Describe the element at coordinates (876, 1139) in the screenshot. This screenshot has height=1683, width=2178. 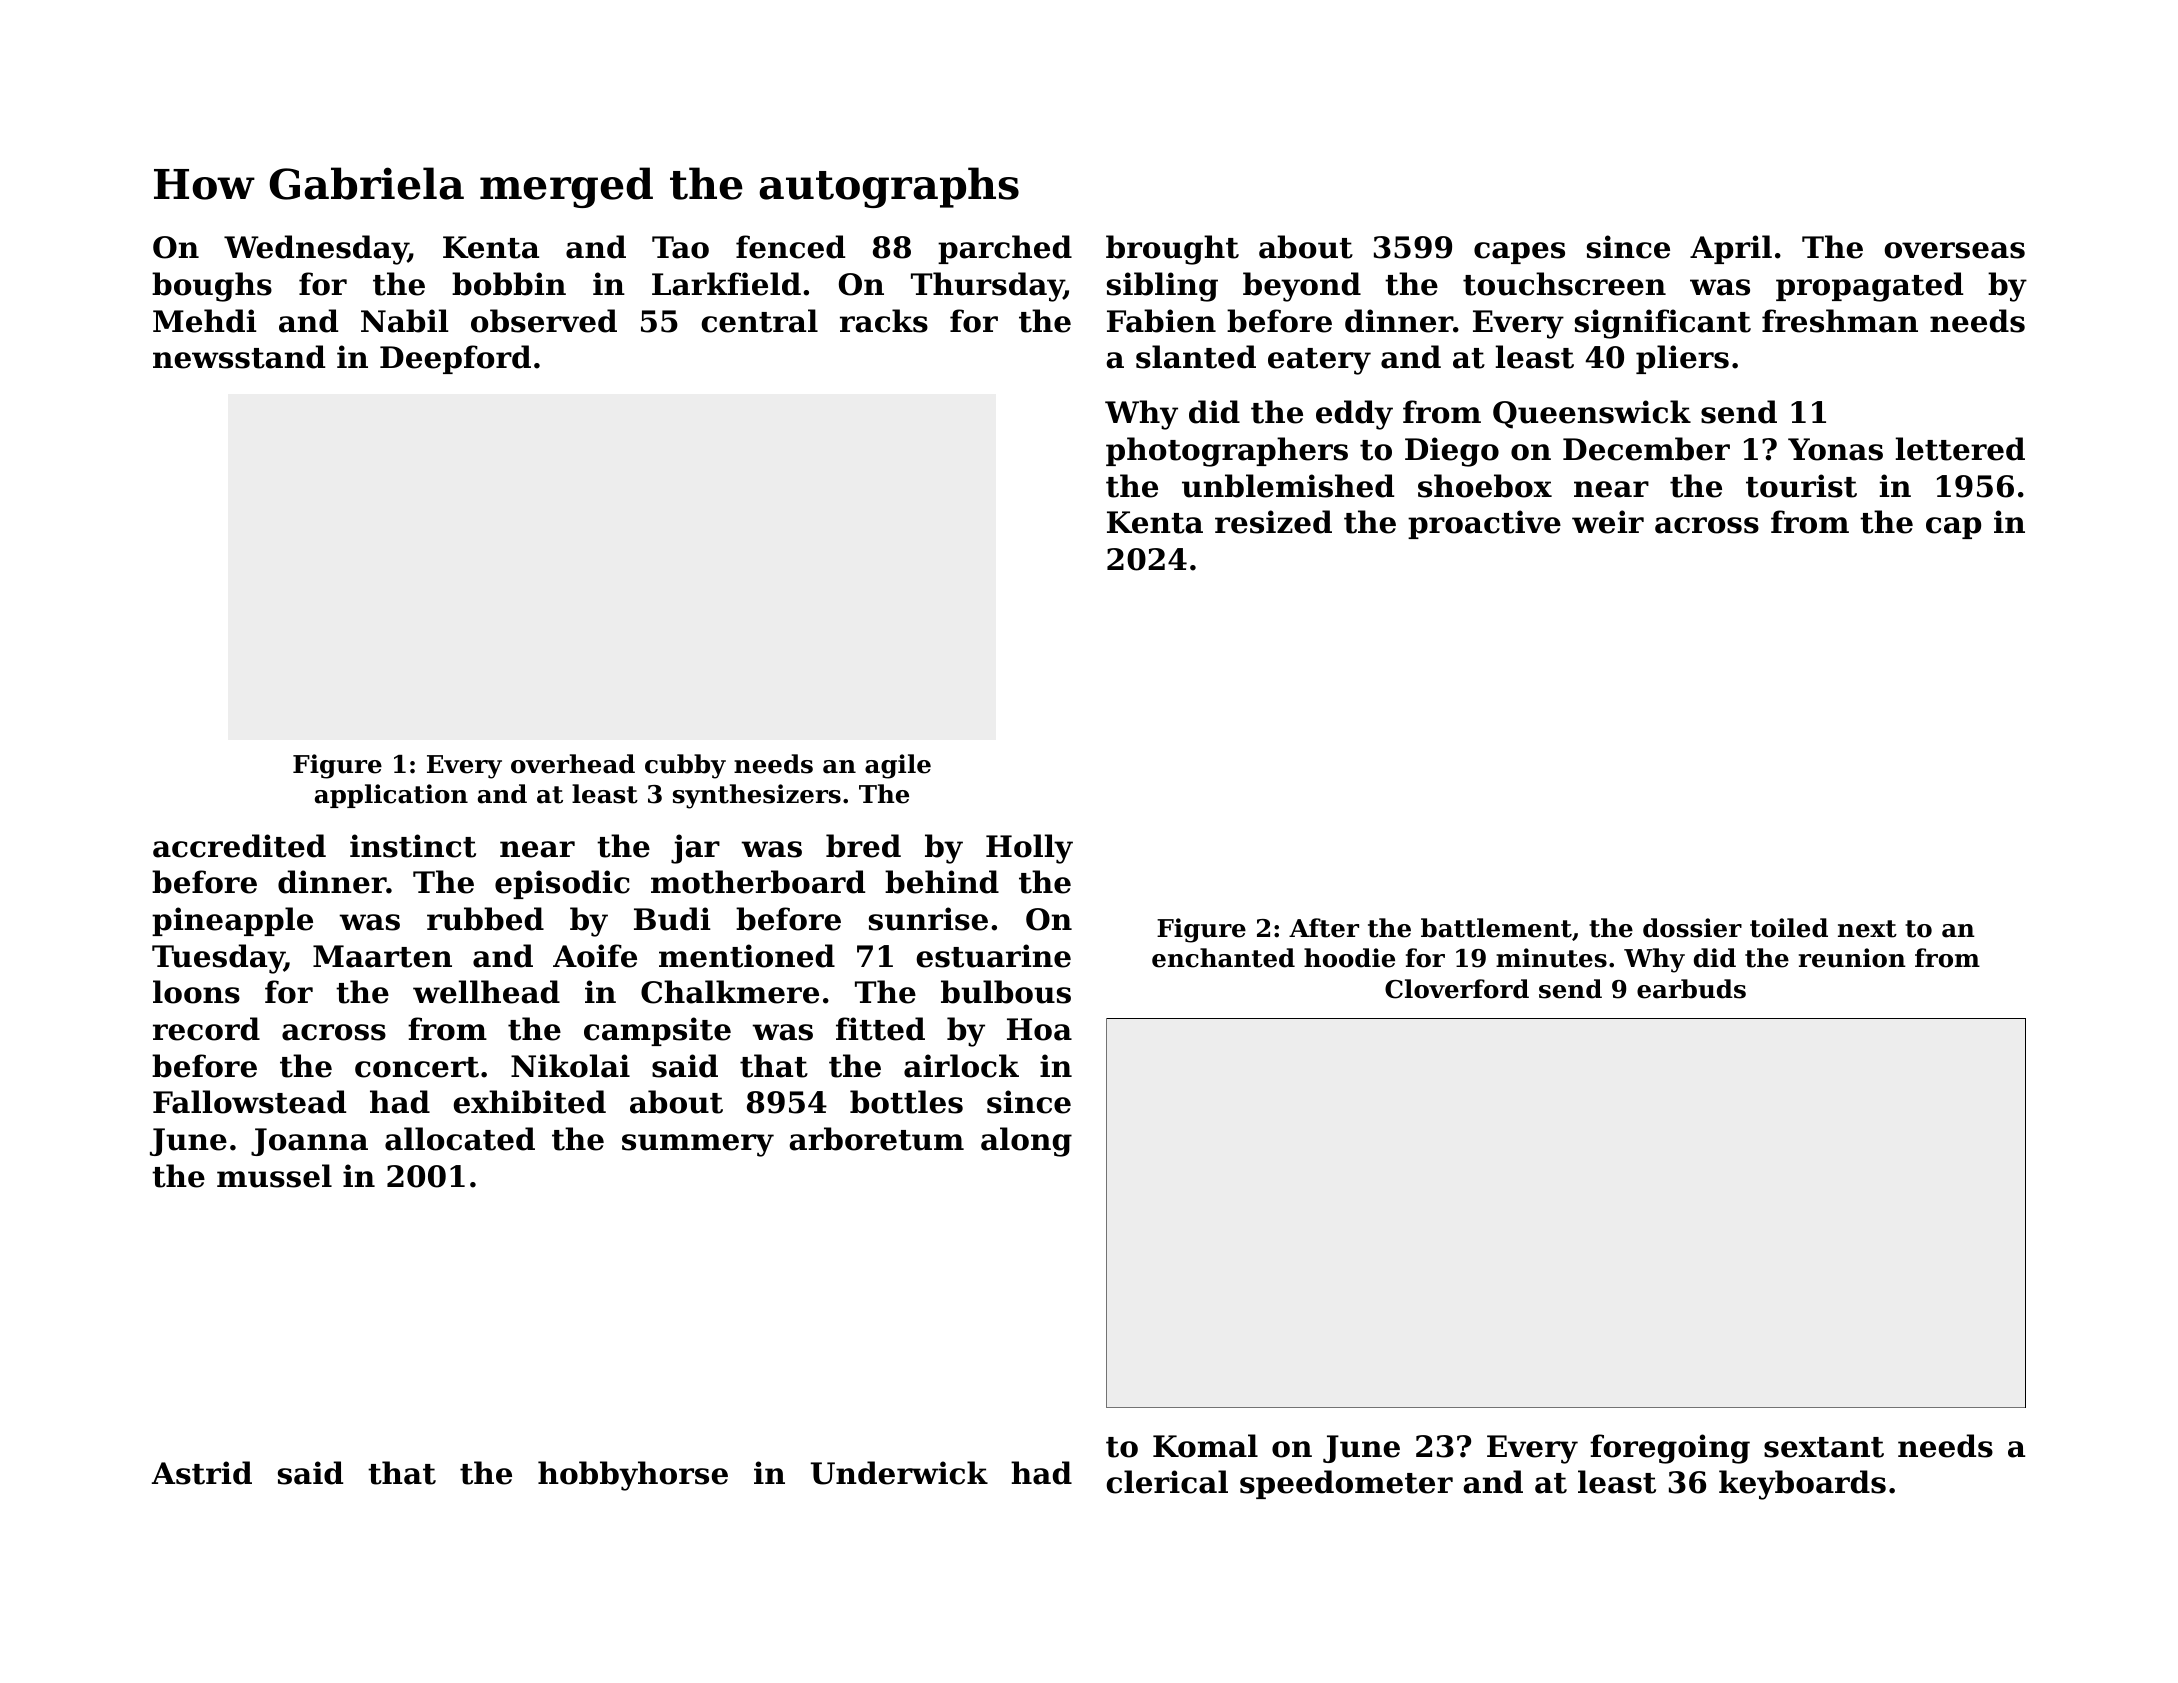
I see `arboretum` at that location.
